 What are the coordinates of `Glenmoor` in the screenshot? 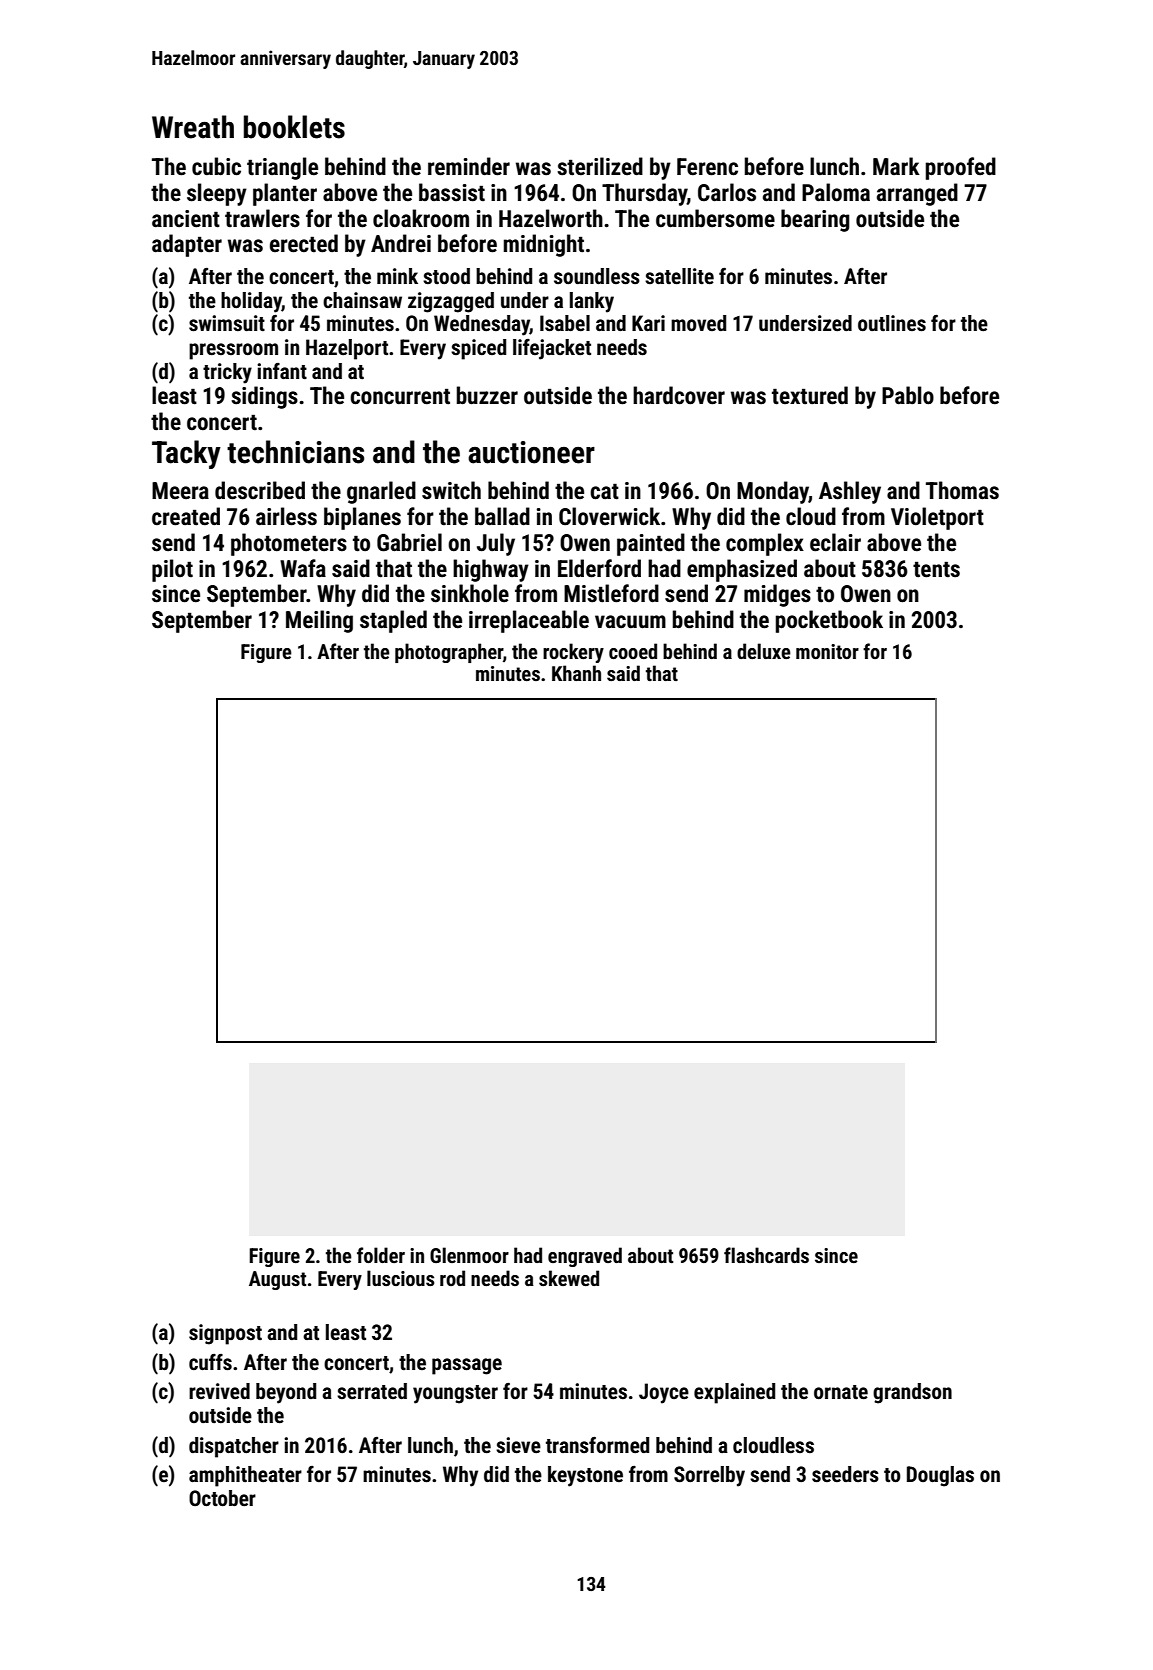 It's located at (469, 1255).
